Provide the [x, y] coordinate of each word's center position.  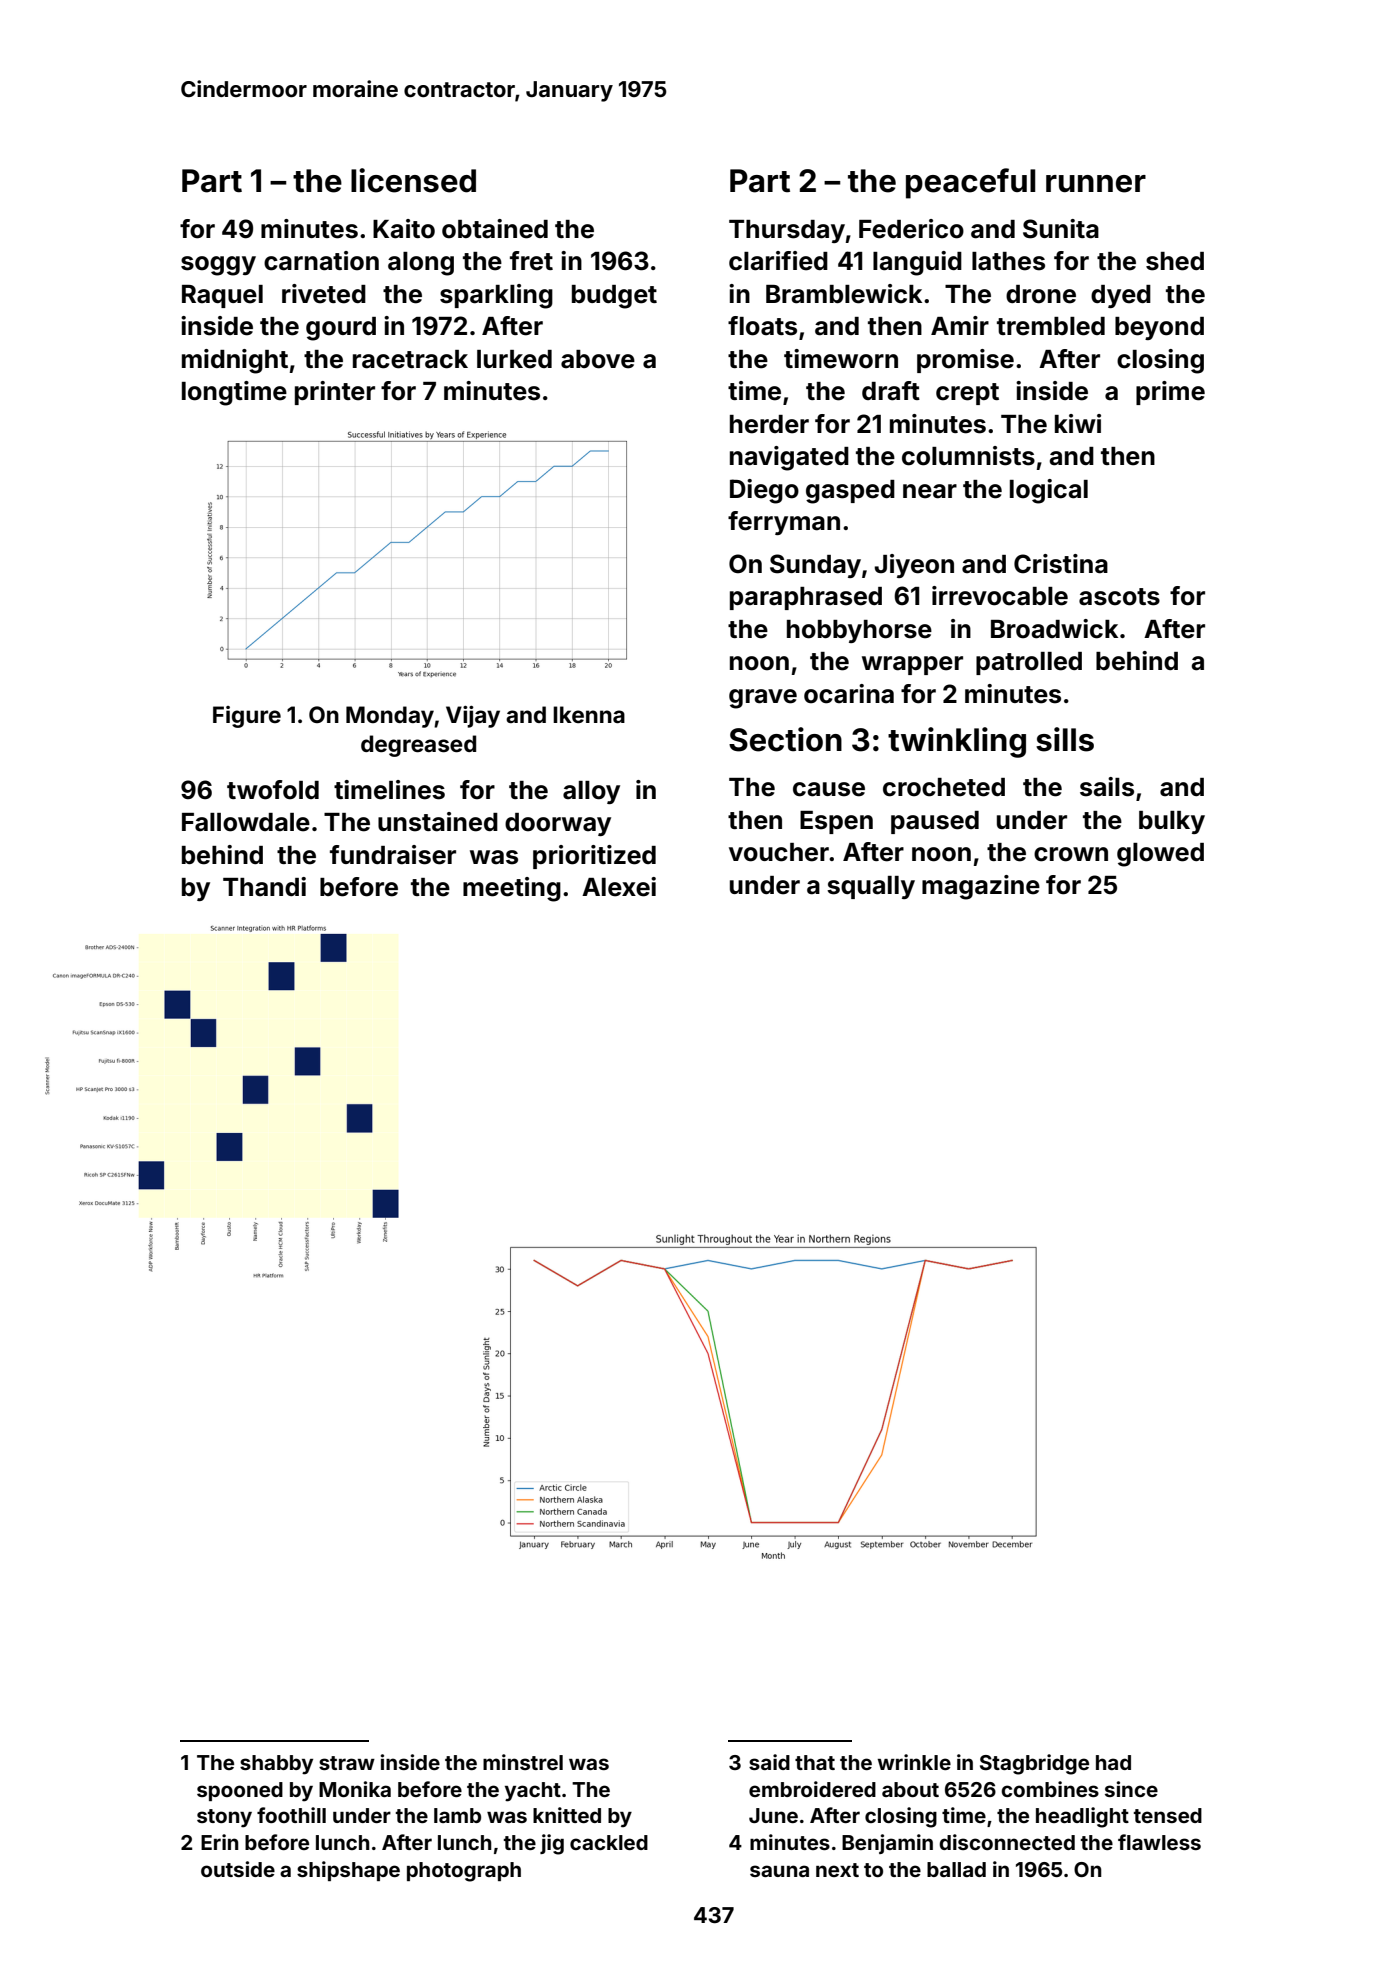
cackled [609, 1842]
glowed [1160, 855]
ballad [956, 1869]
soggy [218, 266]
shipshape [348, 1871]
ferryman [784, 523]
